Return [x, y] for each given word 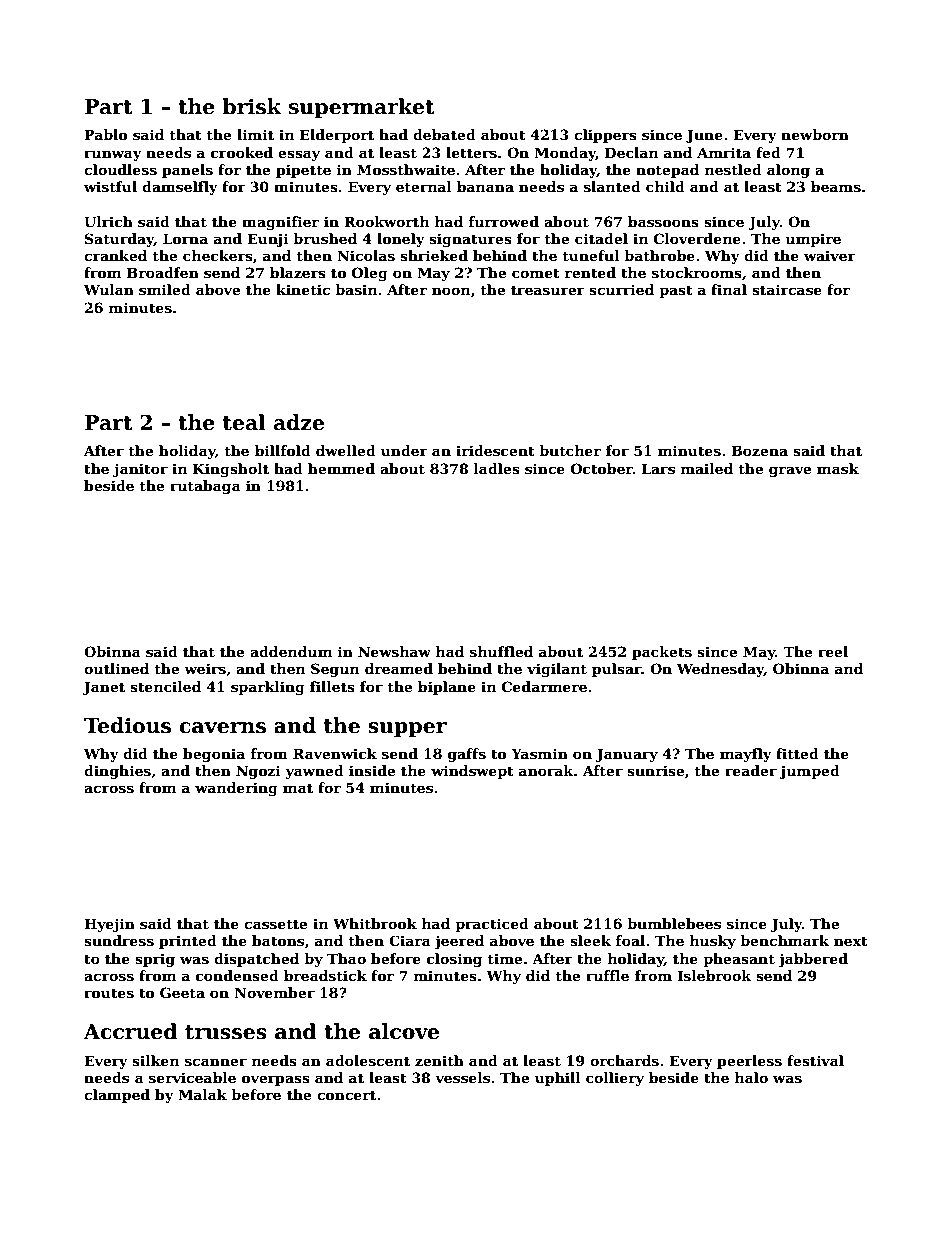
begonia [214, 755]
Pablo [105, 134]
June [704, 136]
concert [346, 1095]
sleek [590, 940]
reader [751, 770]
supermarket [362, 108]
